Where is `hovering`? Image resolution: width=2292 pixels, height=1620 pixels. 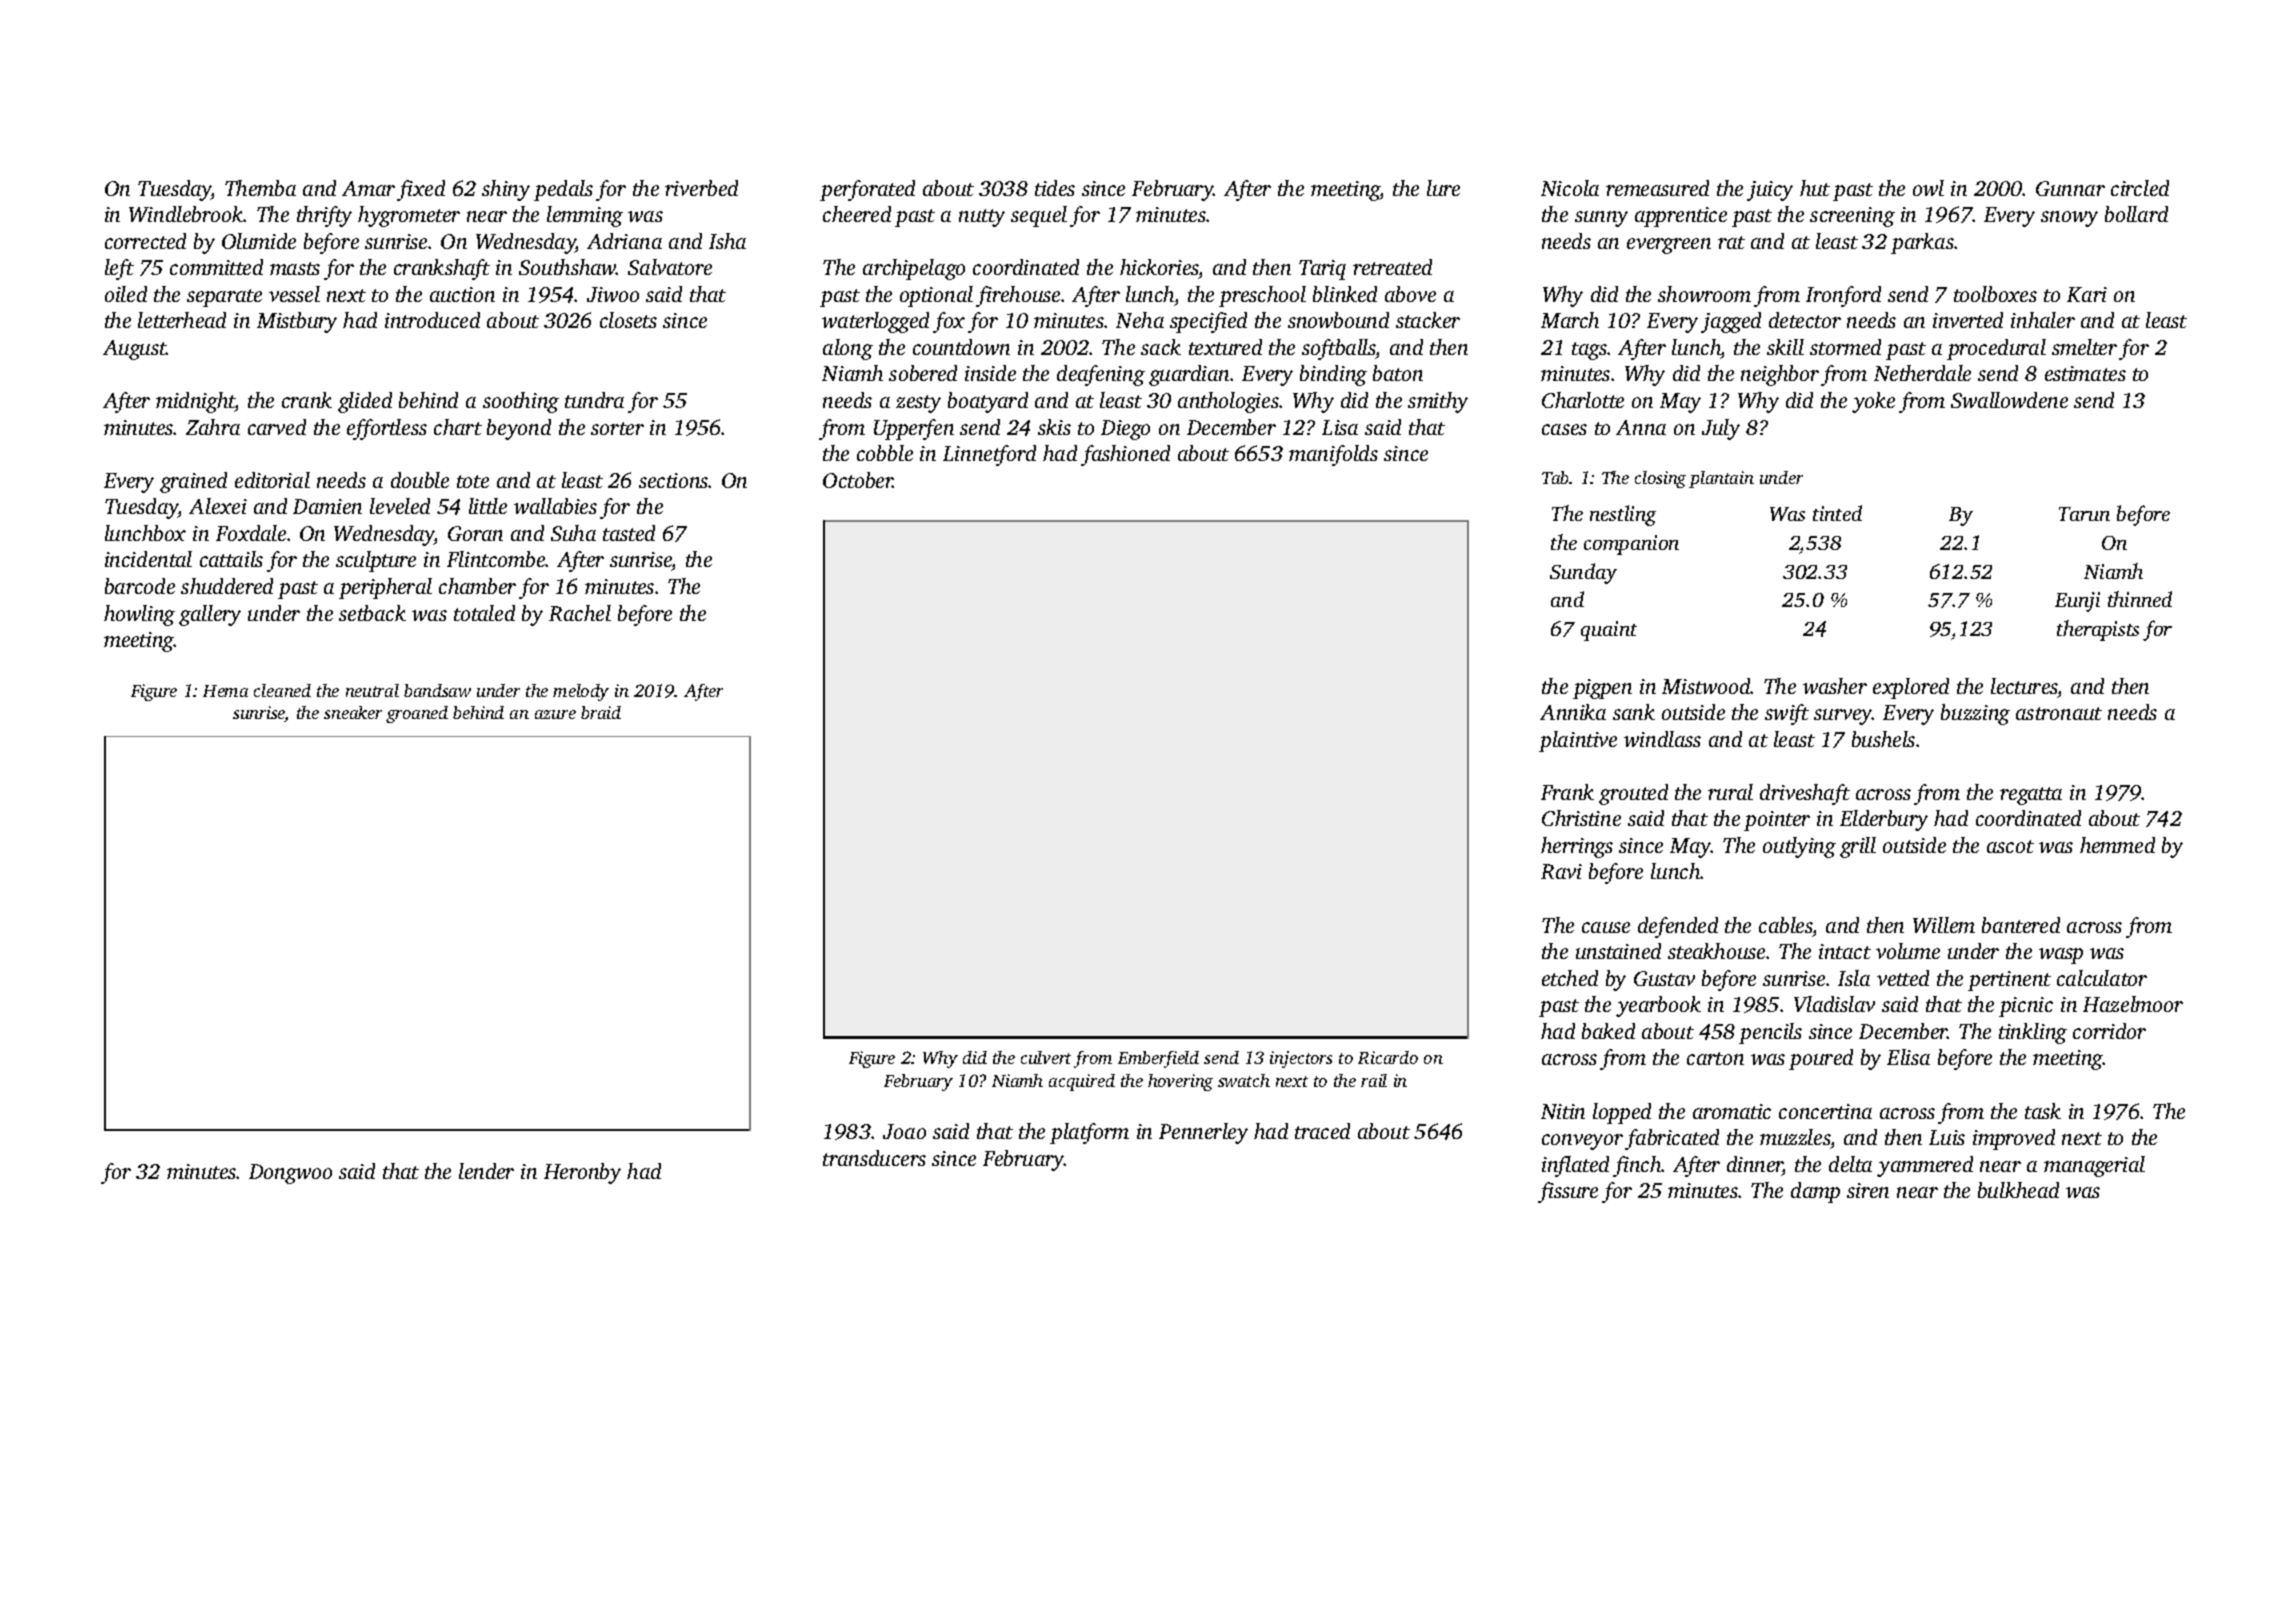 hovering is located at coordinates (1180, 1082).
